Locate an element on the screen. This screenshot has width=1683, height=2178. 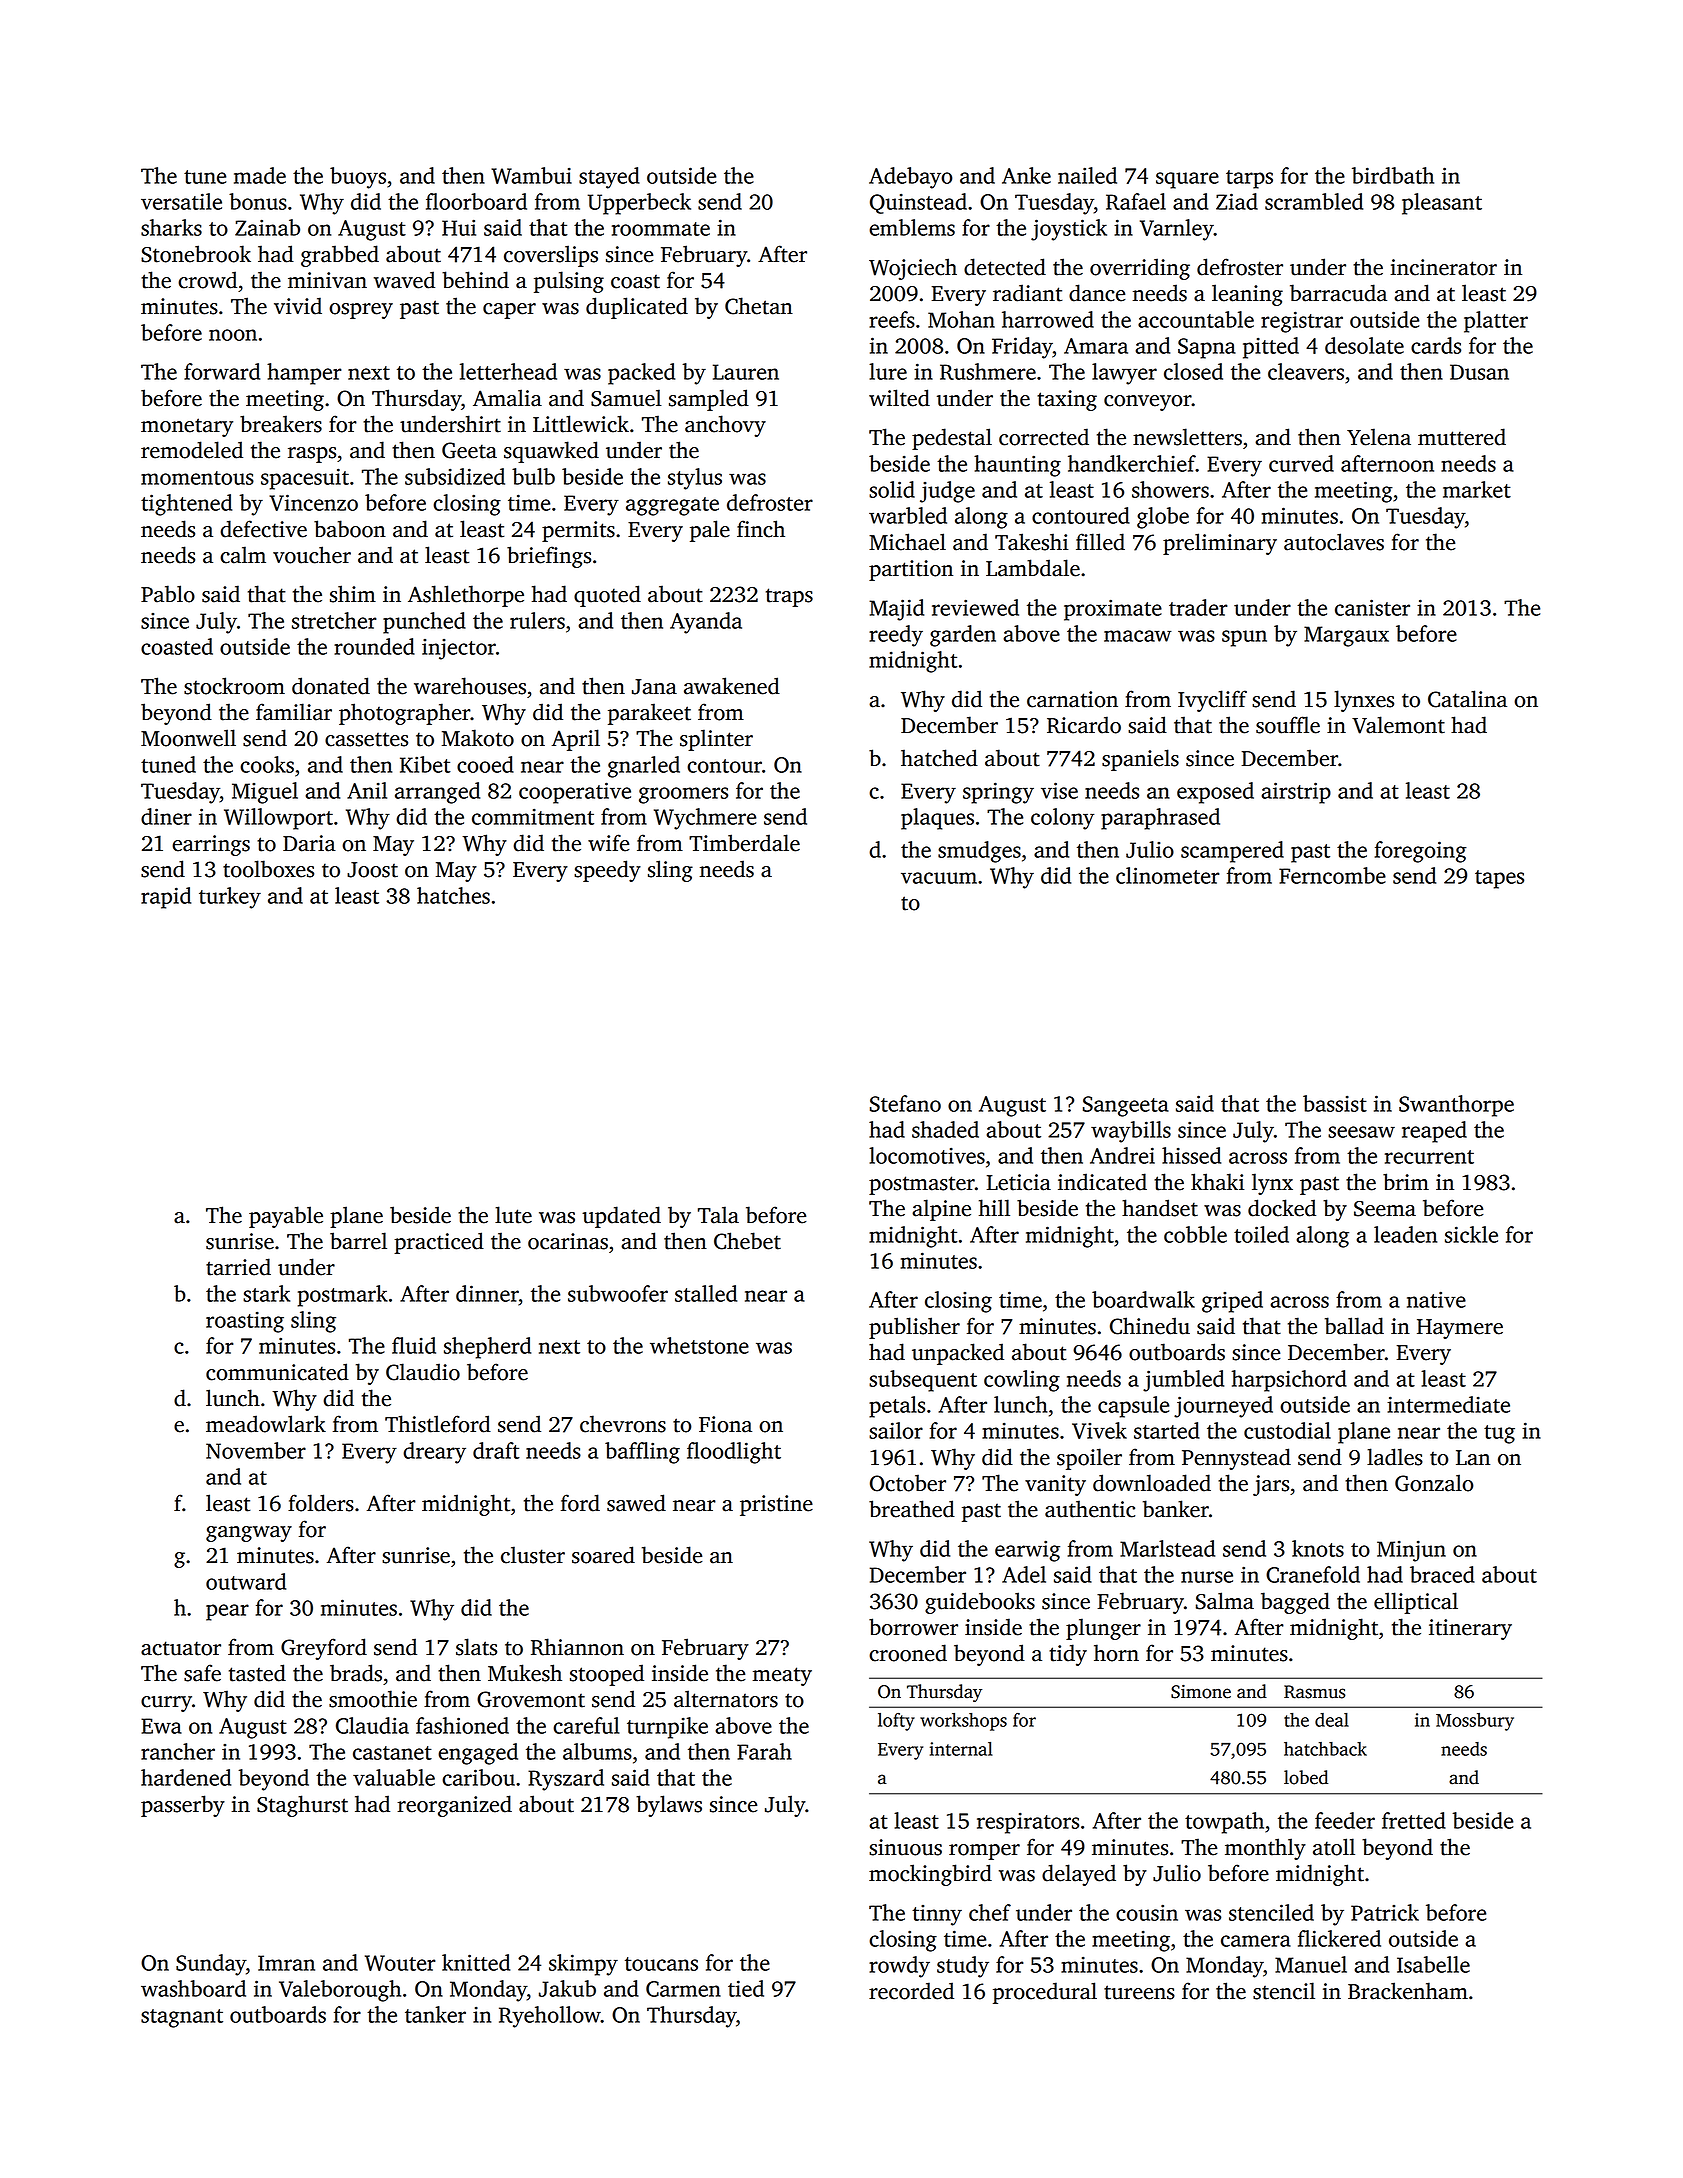
meadowlark is located at coordinates (266, 1424).
